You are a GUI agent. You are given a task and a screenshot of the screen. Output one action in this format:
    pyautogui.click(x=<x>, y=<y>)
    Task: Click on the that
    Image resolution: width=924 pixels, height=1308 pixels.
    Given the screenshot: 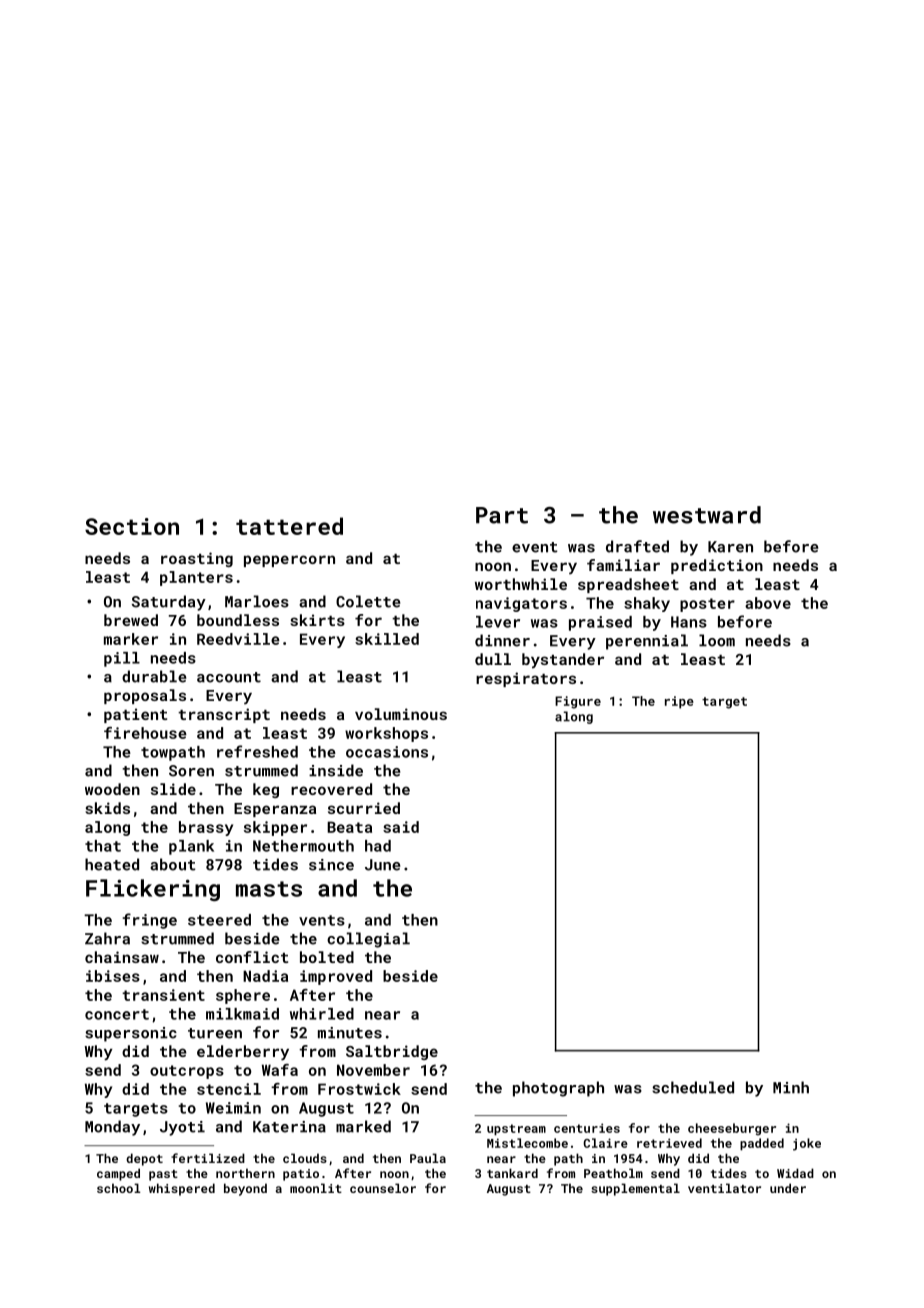 What is the action you would take?
    pyautogui.click(x=103, y=846)
